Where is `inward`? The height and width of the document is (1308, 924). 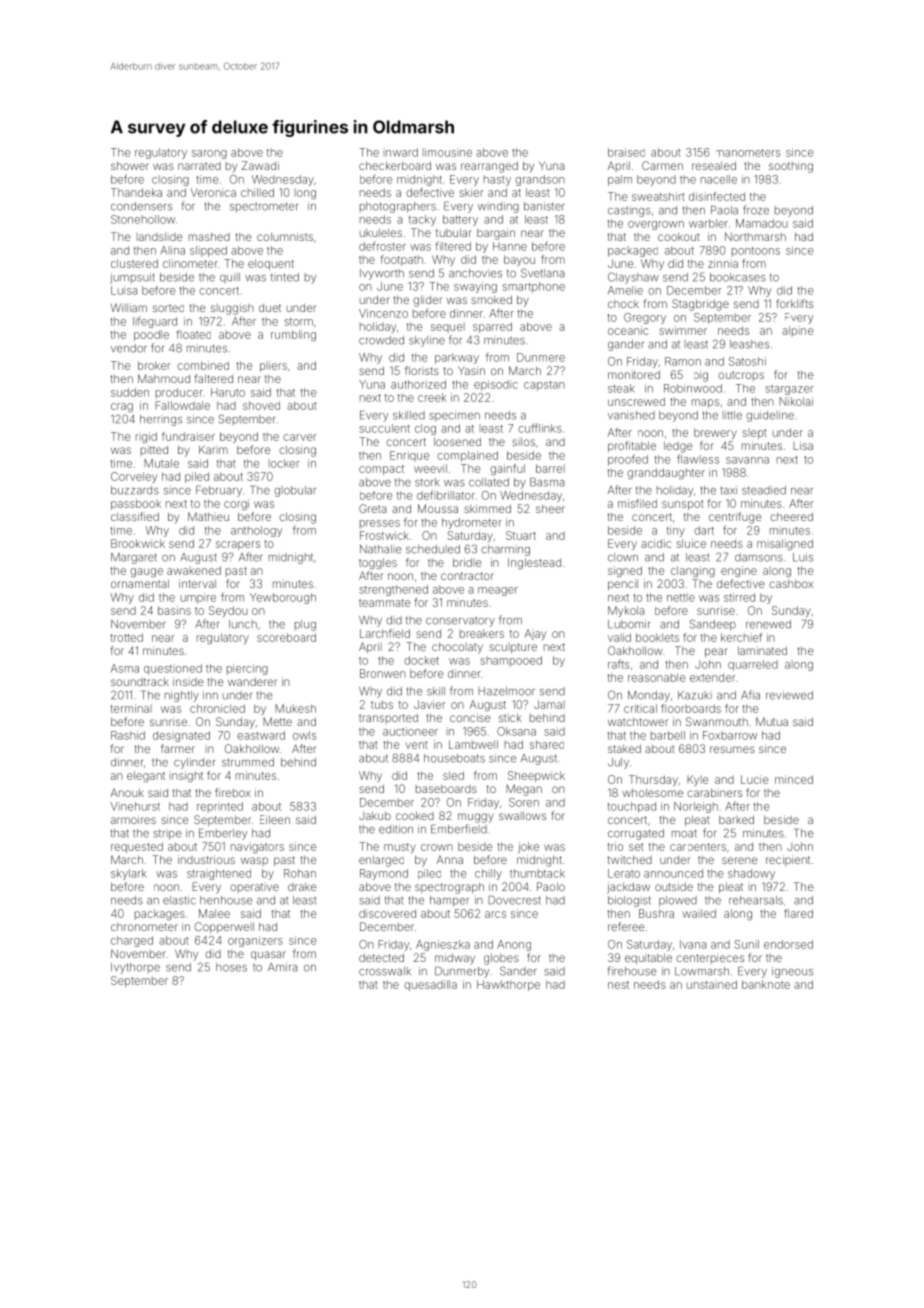
inward is located at coordinates (401, 152).
